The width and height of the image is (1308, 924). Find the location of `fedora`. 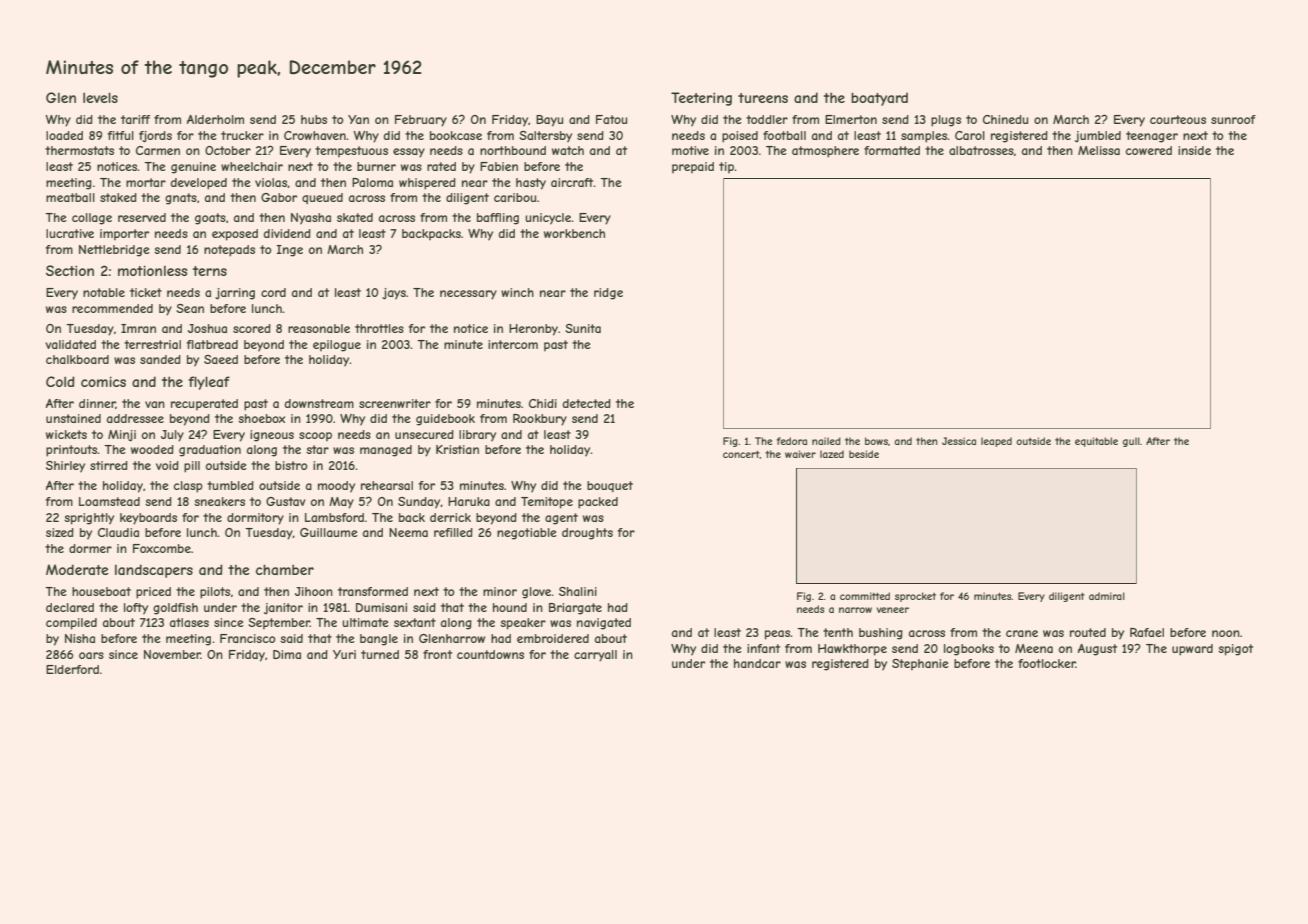

fedora is located at coordinates (792, 441).
